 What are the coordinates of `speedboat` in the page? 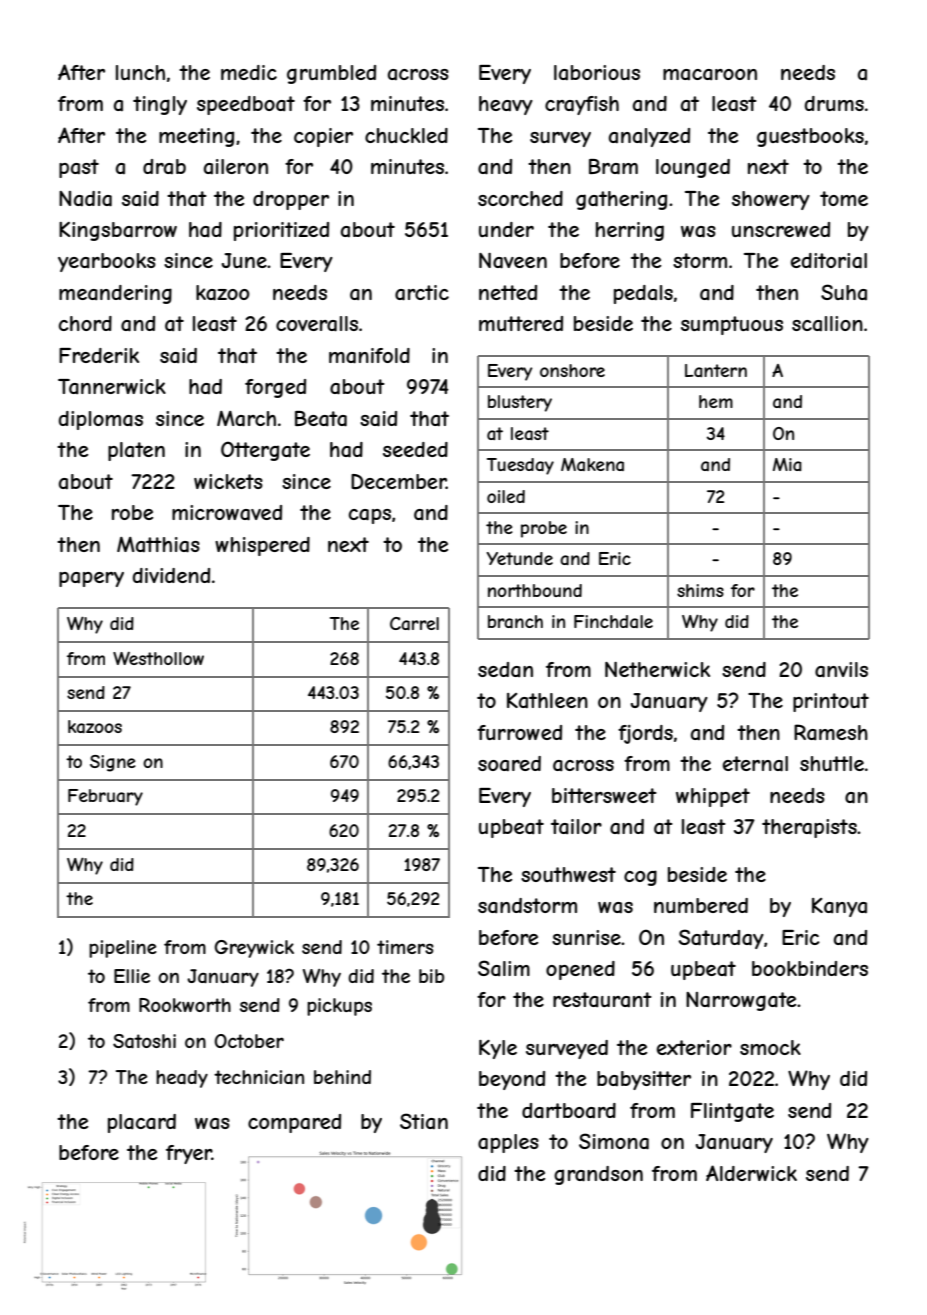 It's located at (246, 105).
